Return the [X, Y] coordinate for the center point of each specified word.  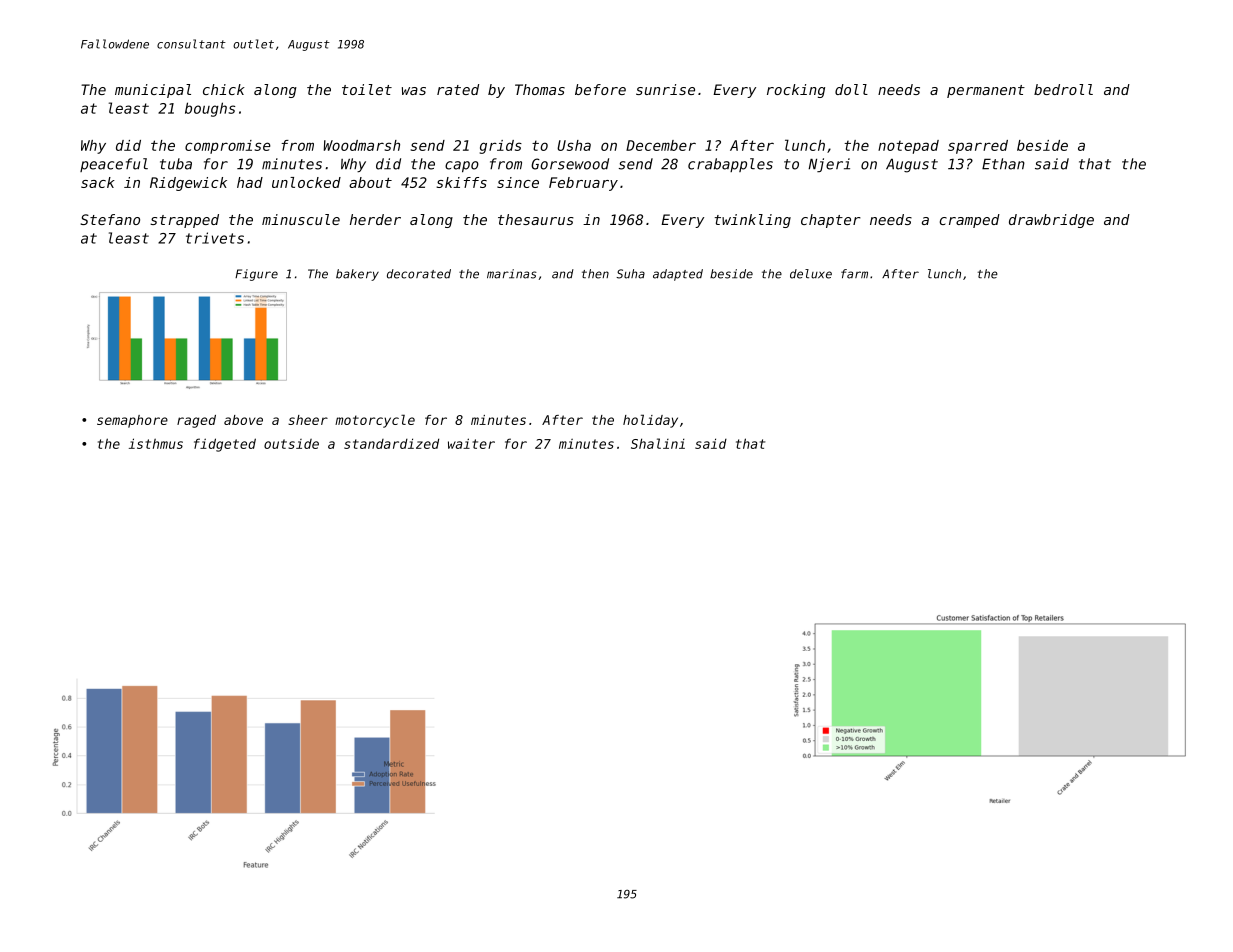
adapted [678, 275]
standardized [391, 443]
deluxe [811, 274]
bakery [357, 275]
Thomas [540, 89]
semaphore [132, 421]
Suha [630, 274]
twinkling [753, 221]
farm [854, 274]
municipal [153, 91]
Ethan [1003, 164]
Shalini [658, 443]
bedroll [1063, 89]
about [370, 182]
